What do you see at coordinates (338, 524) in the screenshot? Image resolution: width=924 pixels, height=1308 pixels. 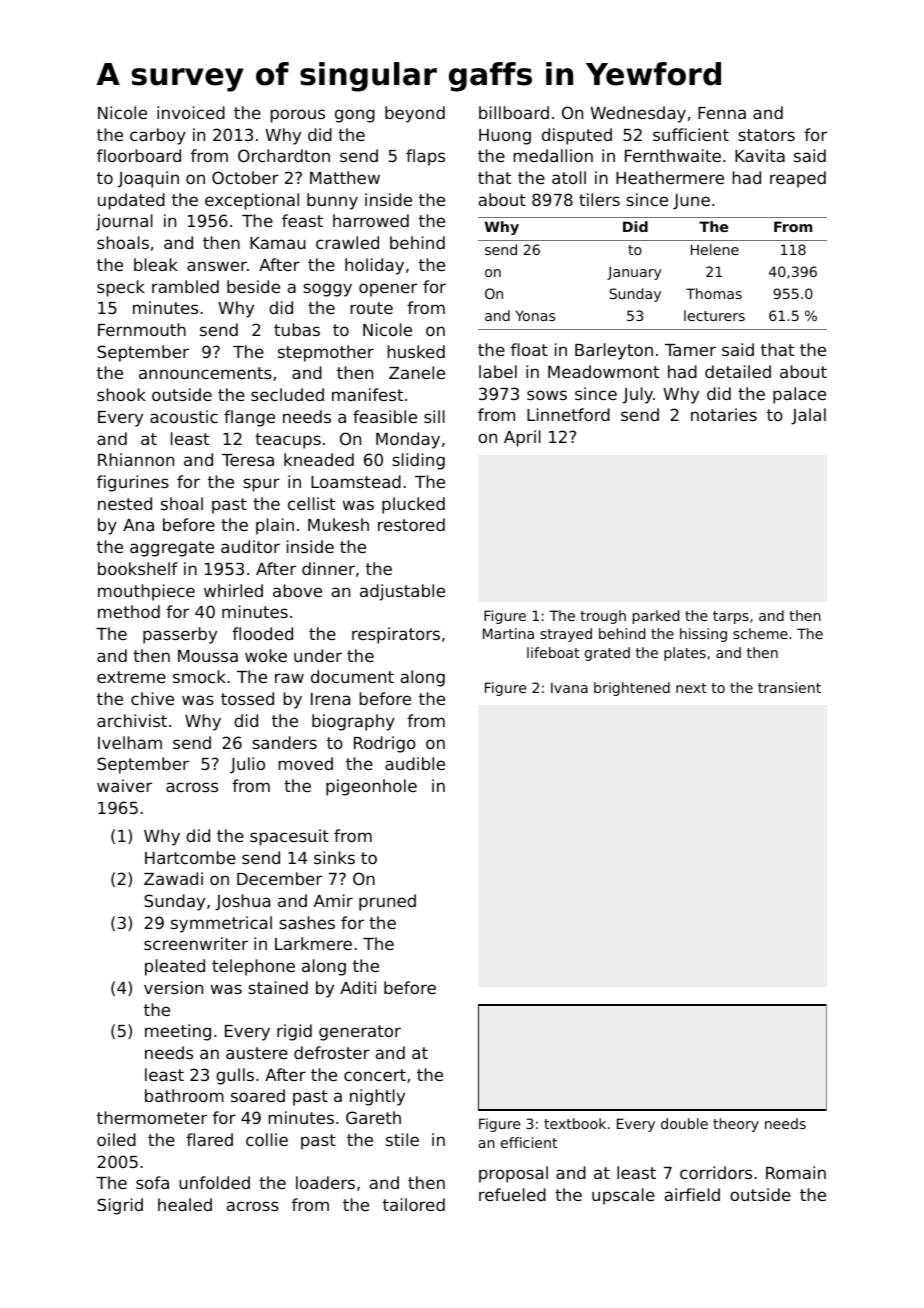 I see `Mukesh` at bounding box center [338, 524].
